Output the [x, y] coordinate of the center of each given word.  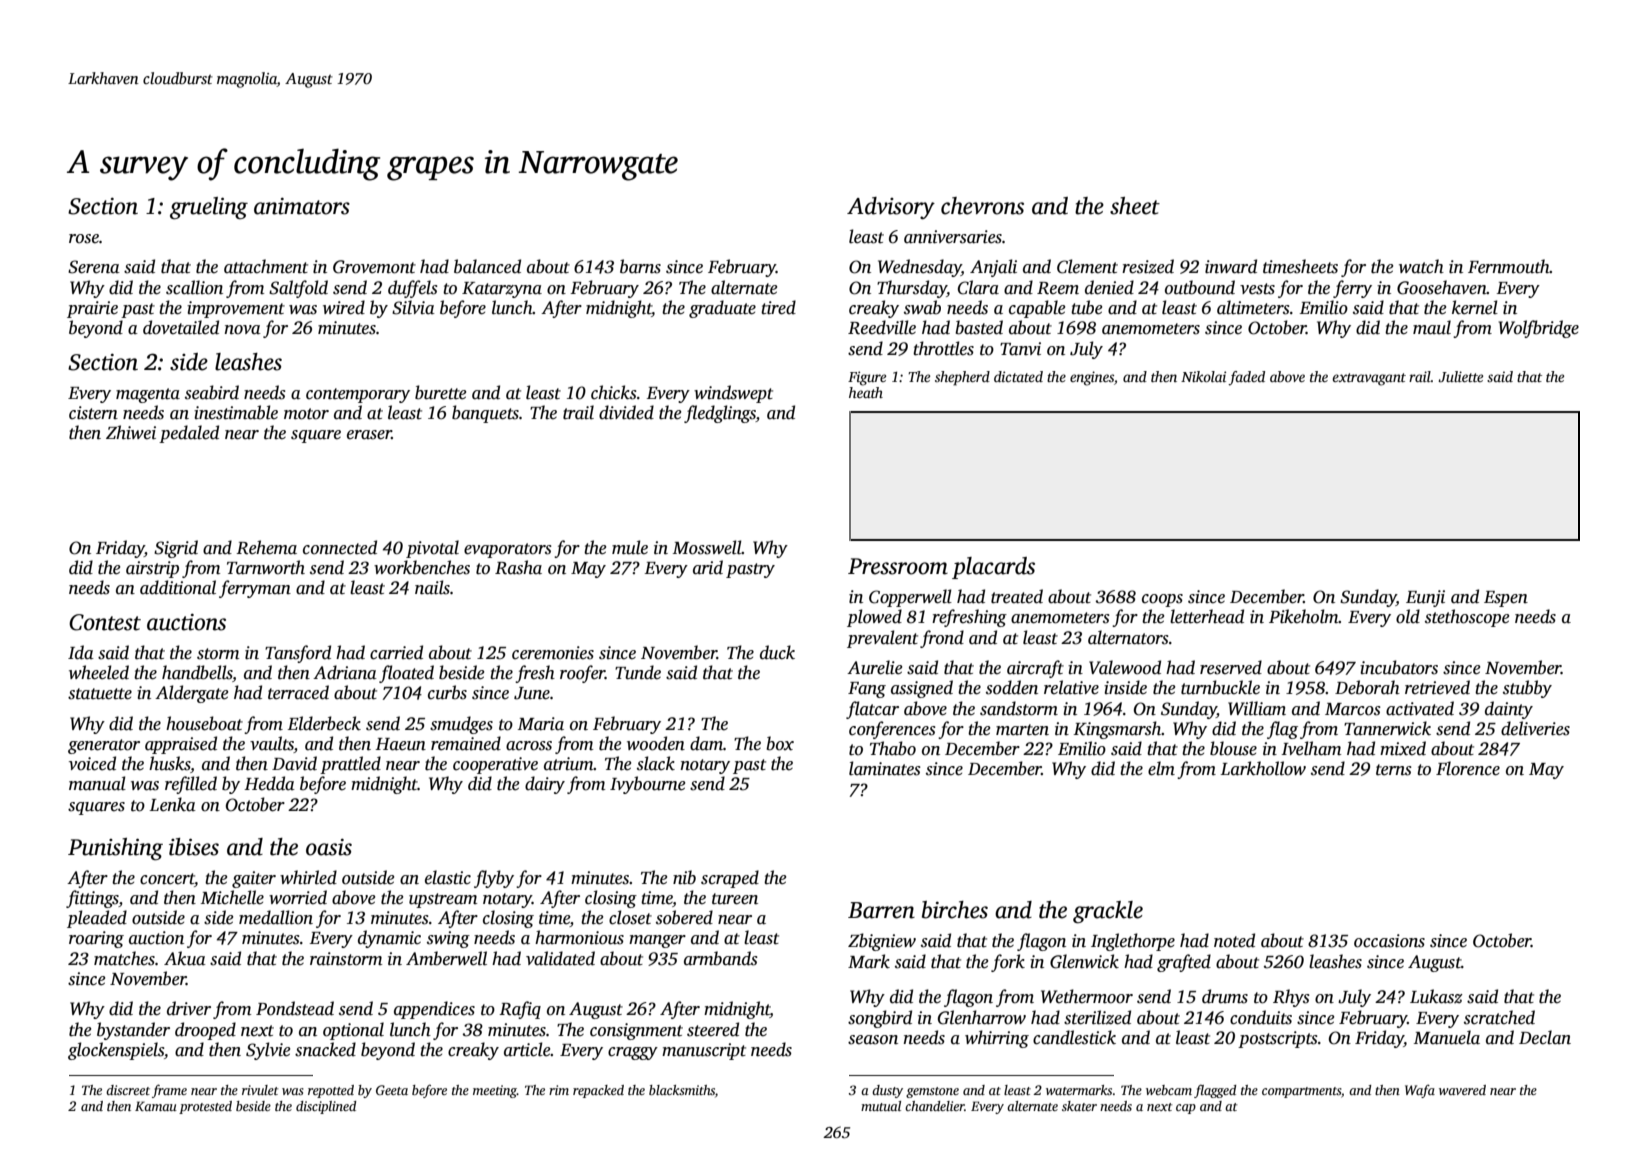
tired [778, 307]
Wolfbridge [1539, 329]
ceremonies [553, 653]
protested [205, 1107]
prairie [92, 309]
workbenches [422, 567]
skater [1079, 1106]
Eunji [1425, 598]
